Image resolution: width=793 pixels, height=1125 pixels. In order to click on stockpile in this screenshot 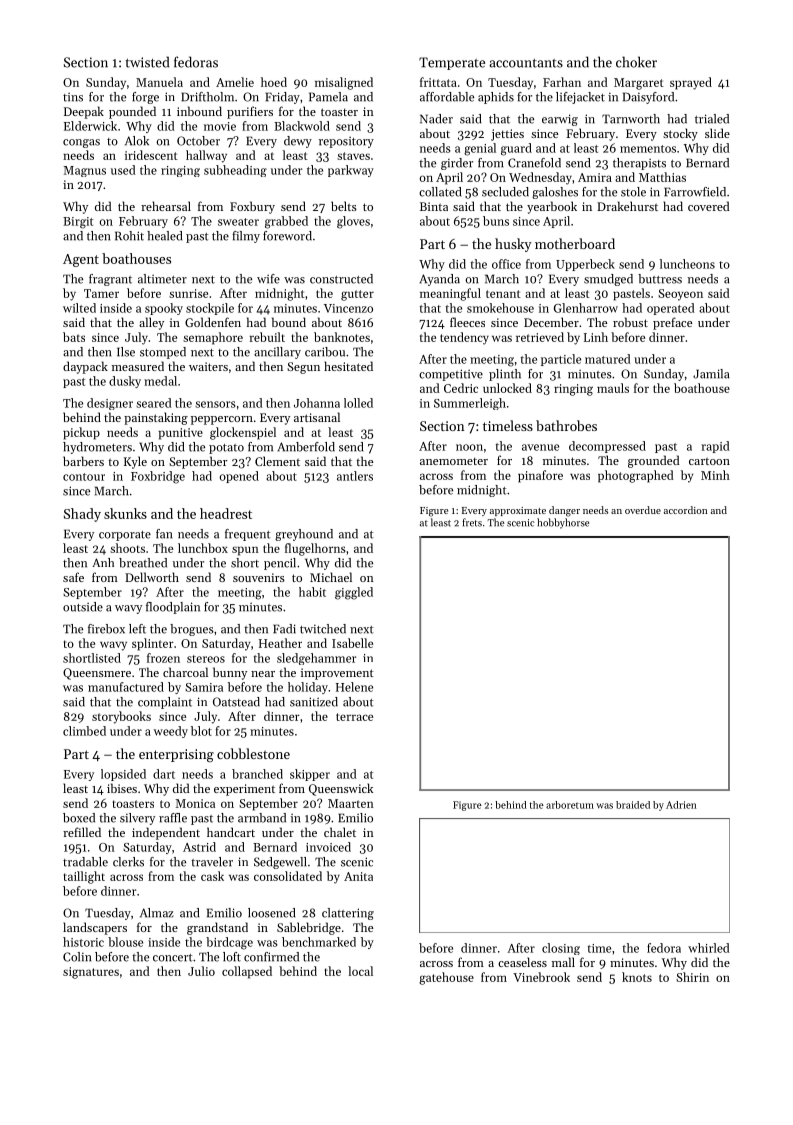, I will do `click(210, 309)`.
